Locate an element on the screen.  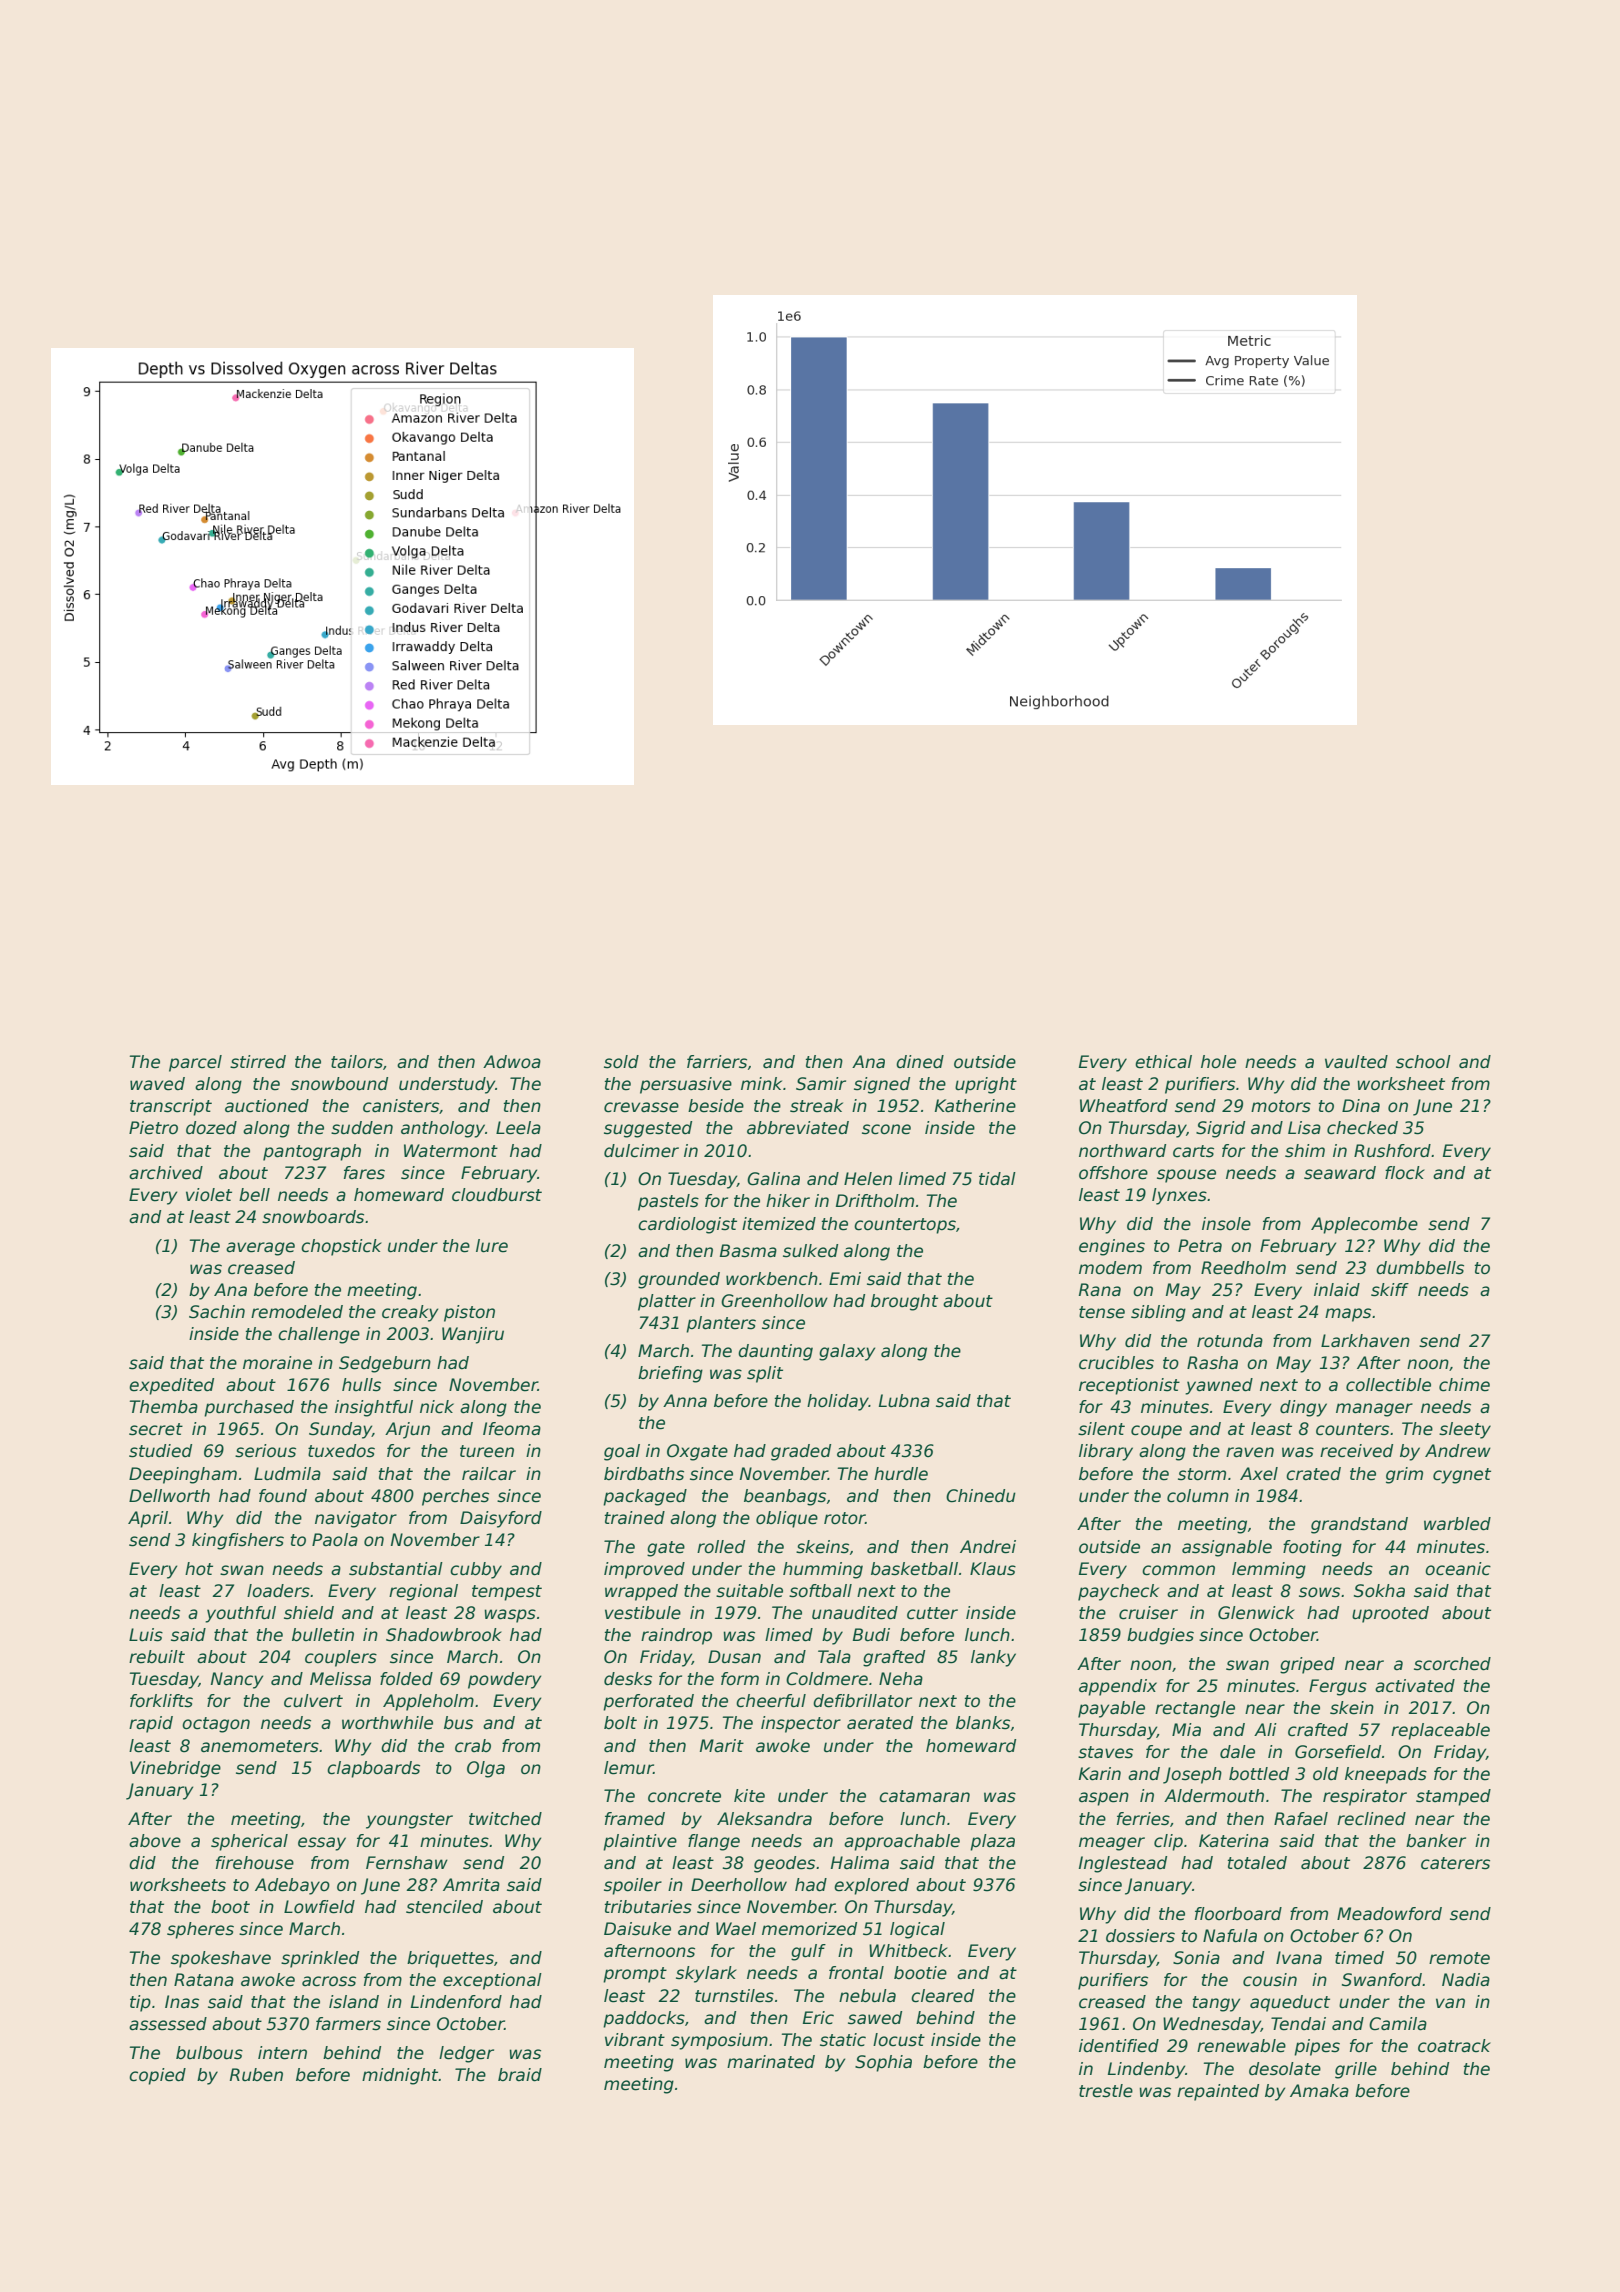
hole is located at coordinates (1218, 1062).
